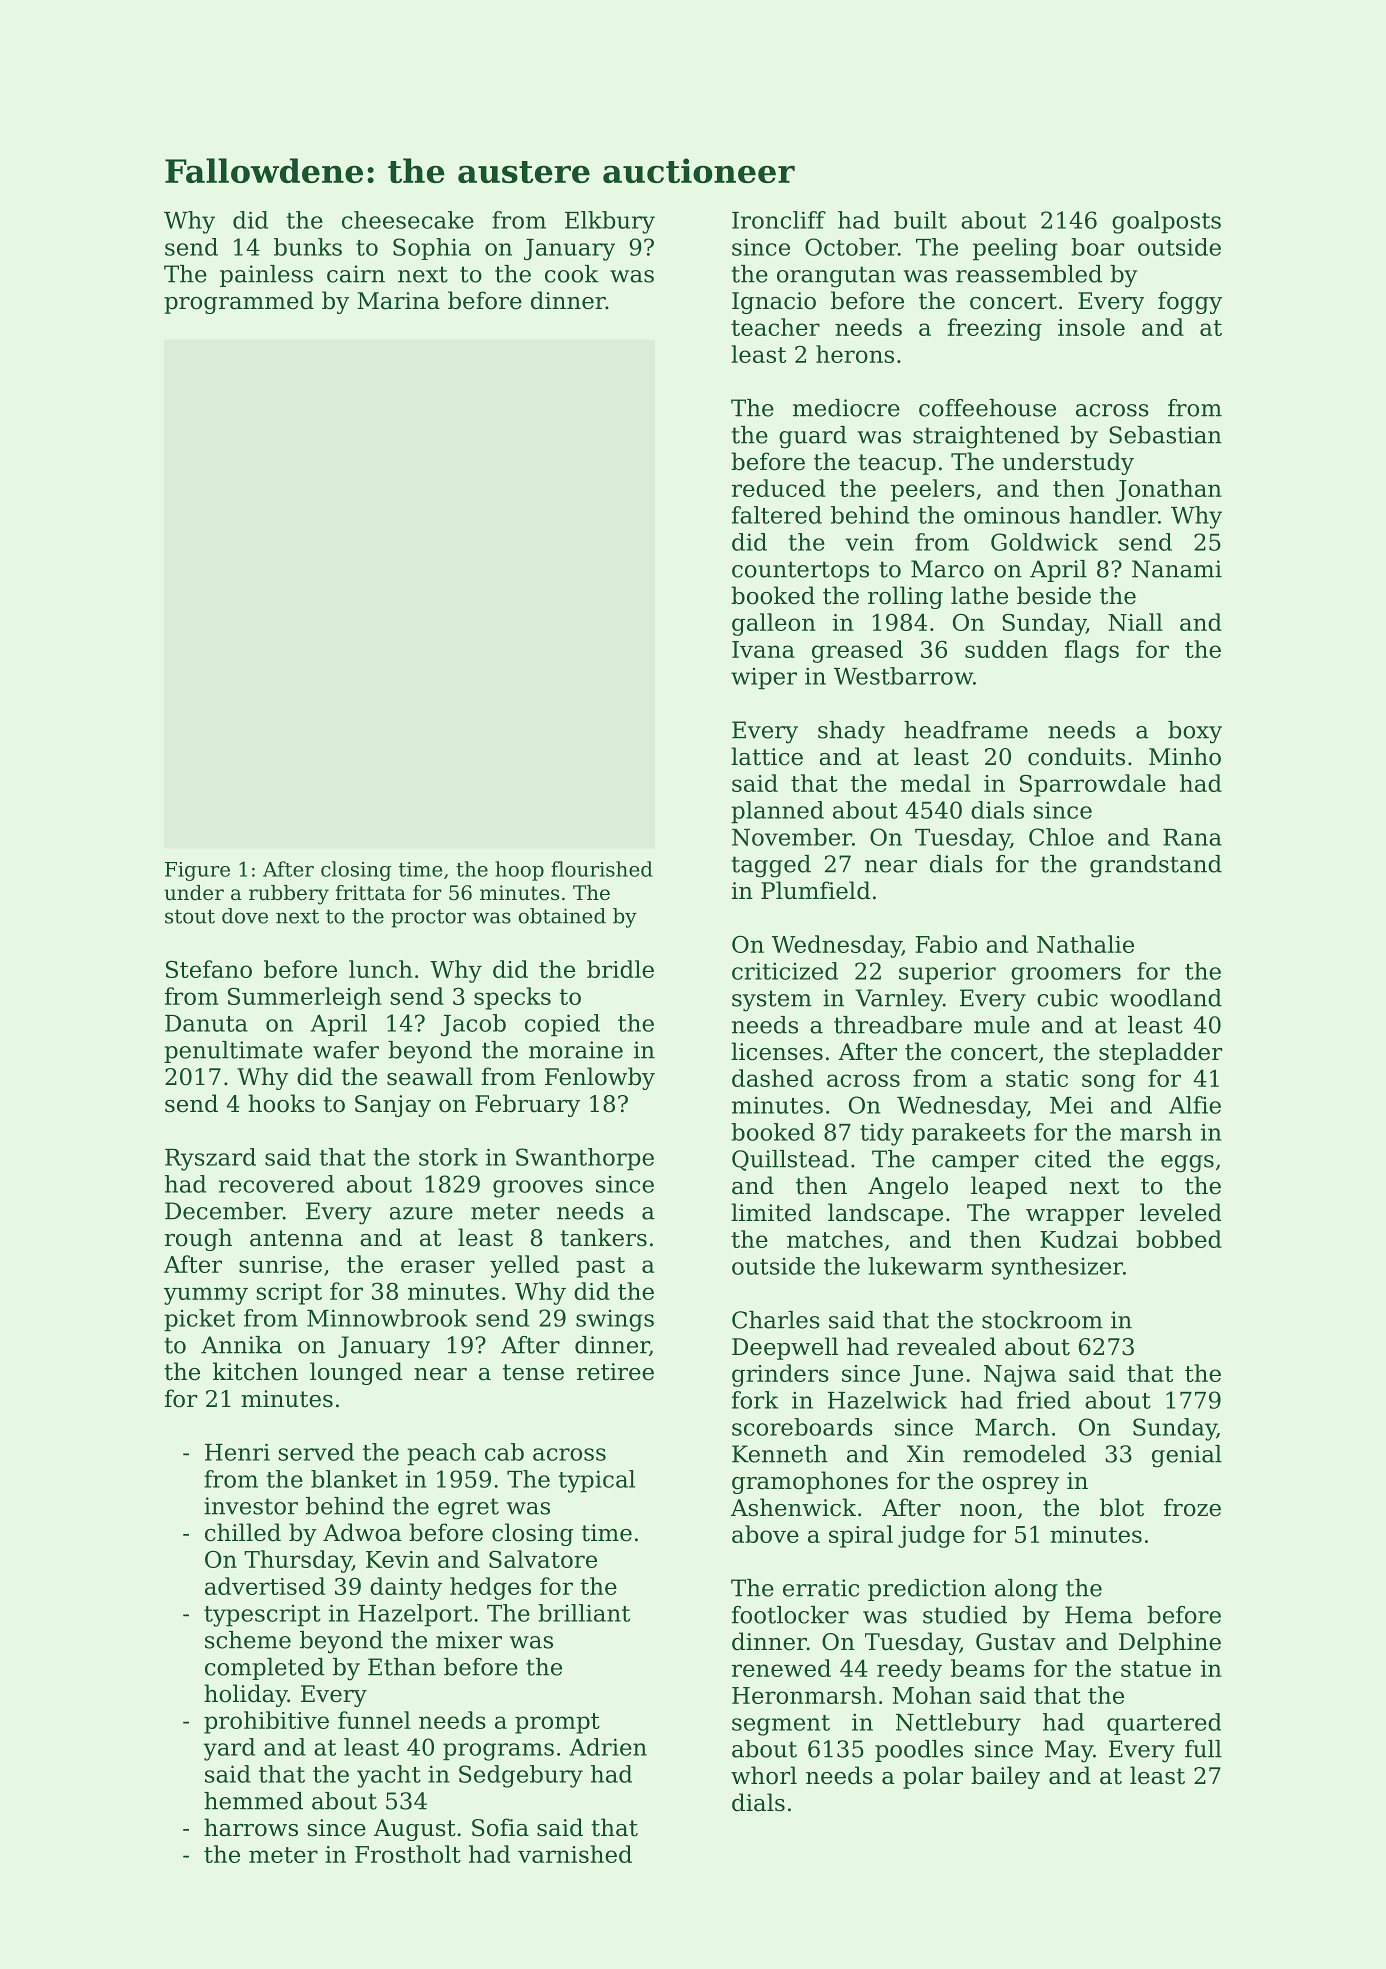 Image resolution: width=1386 pixels, height=1969 pixels. I want to click on bailey, so click(1005, 1777).
